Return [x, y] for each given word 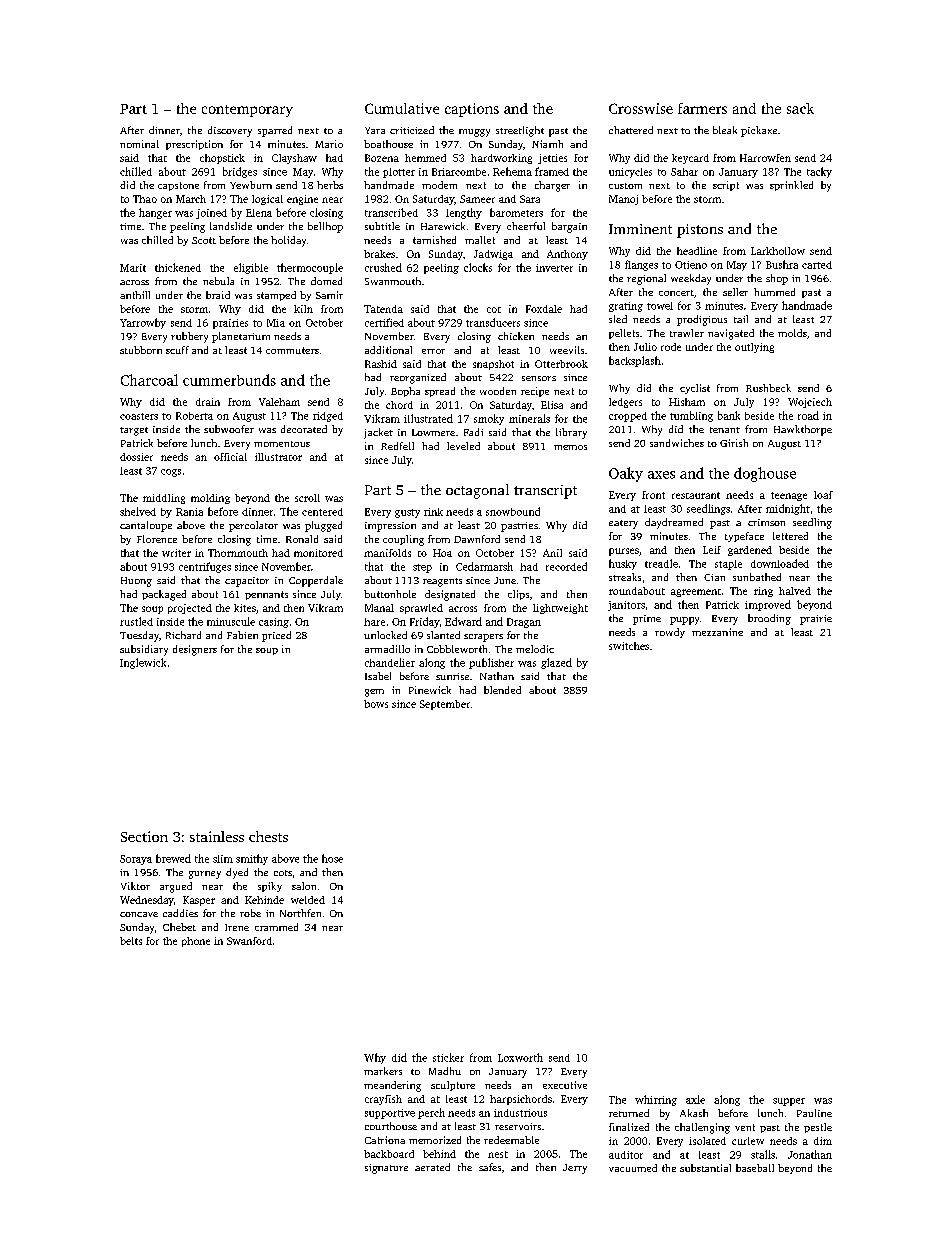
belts [131, 941]
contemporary [247, 111]
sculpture [453, 1086]
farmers [702, 108]
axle [695, 1099]
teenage [789, 496]
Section [144, 836]
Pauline [814, 1113]
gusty [407, 513]
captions [472, 110]
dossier [136, 457]
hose [332, 858]
